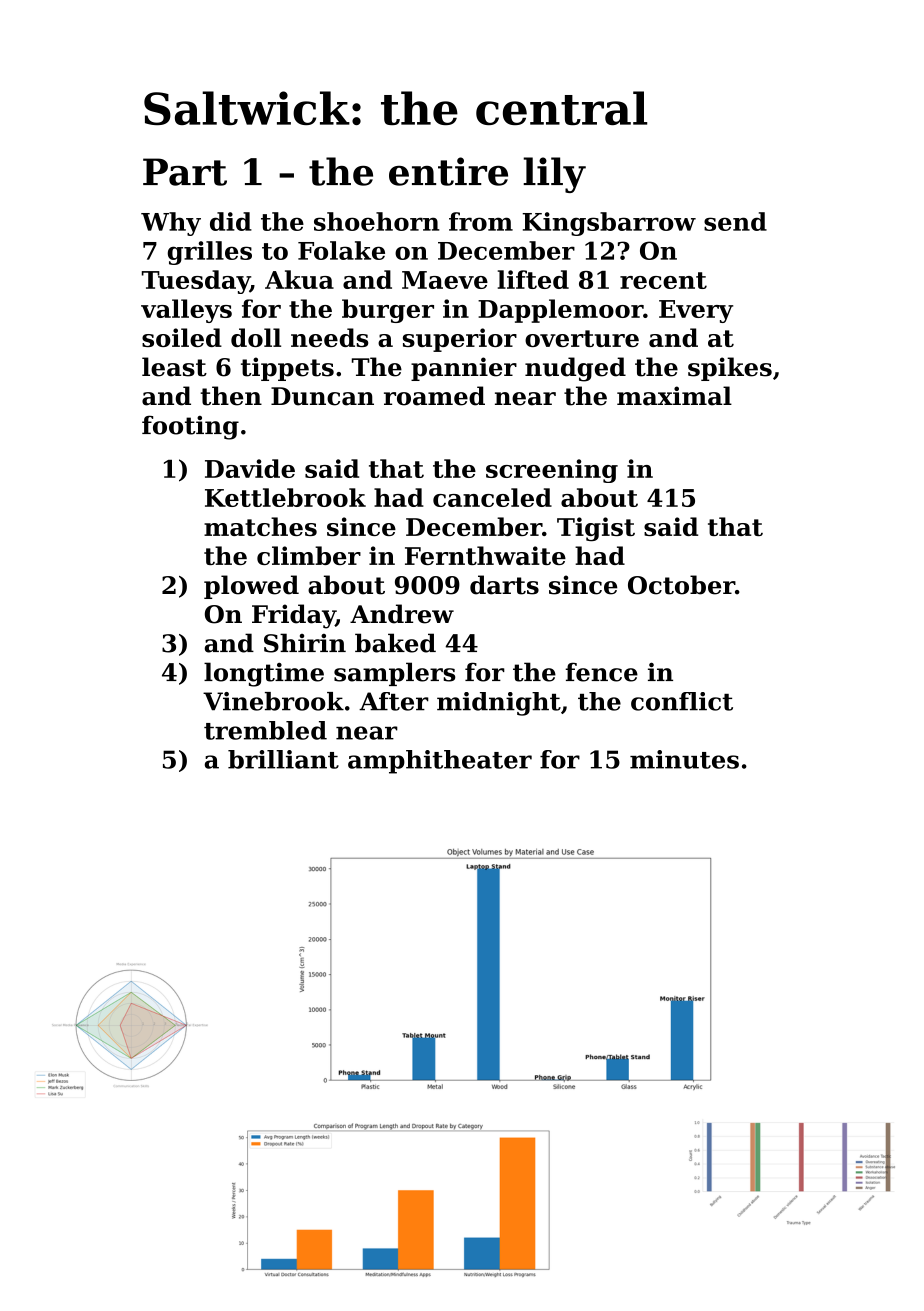 The image size is (924, 1311). What do you see at coordinates (448, 171) in the screenshot?
I see `entire` at bounding box center [448, 171].
